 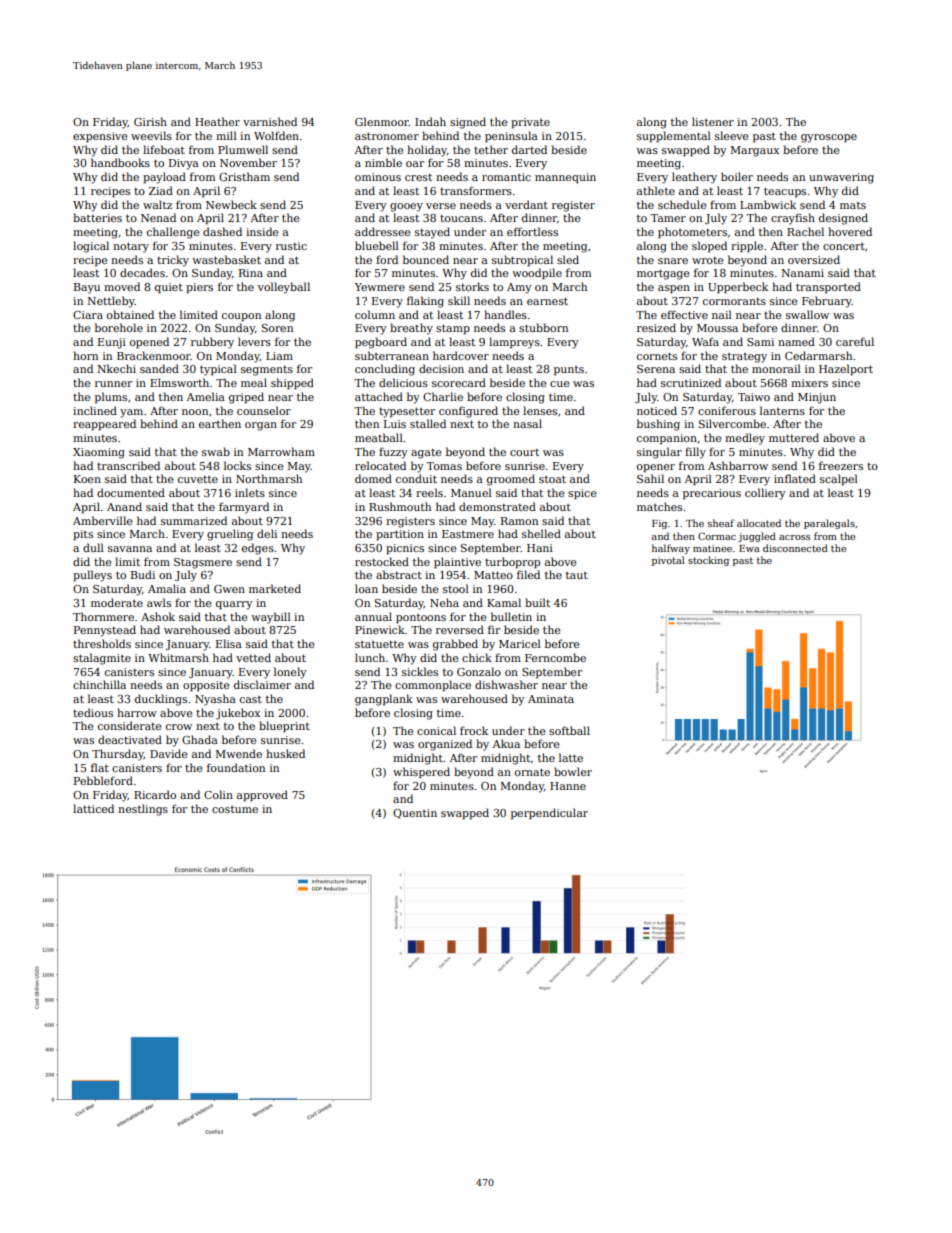 What do you see at coordinates (708, 561) in the document?
I see `stocking` at bounding box center [708, 561].
